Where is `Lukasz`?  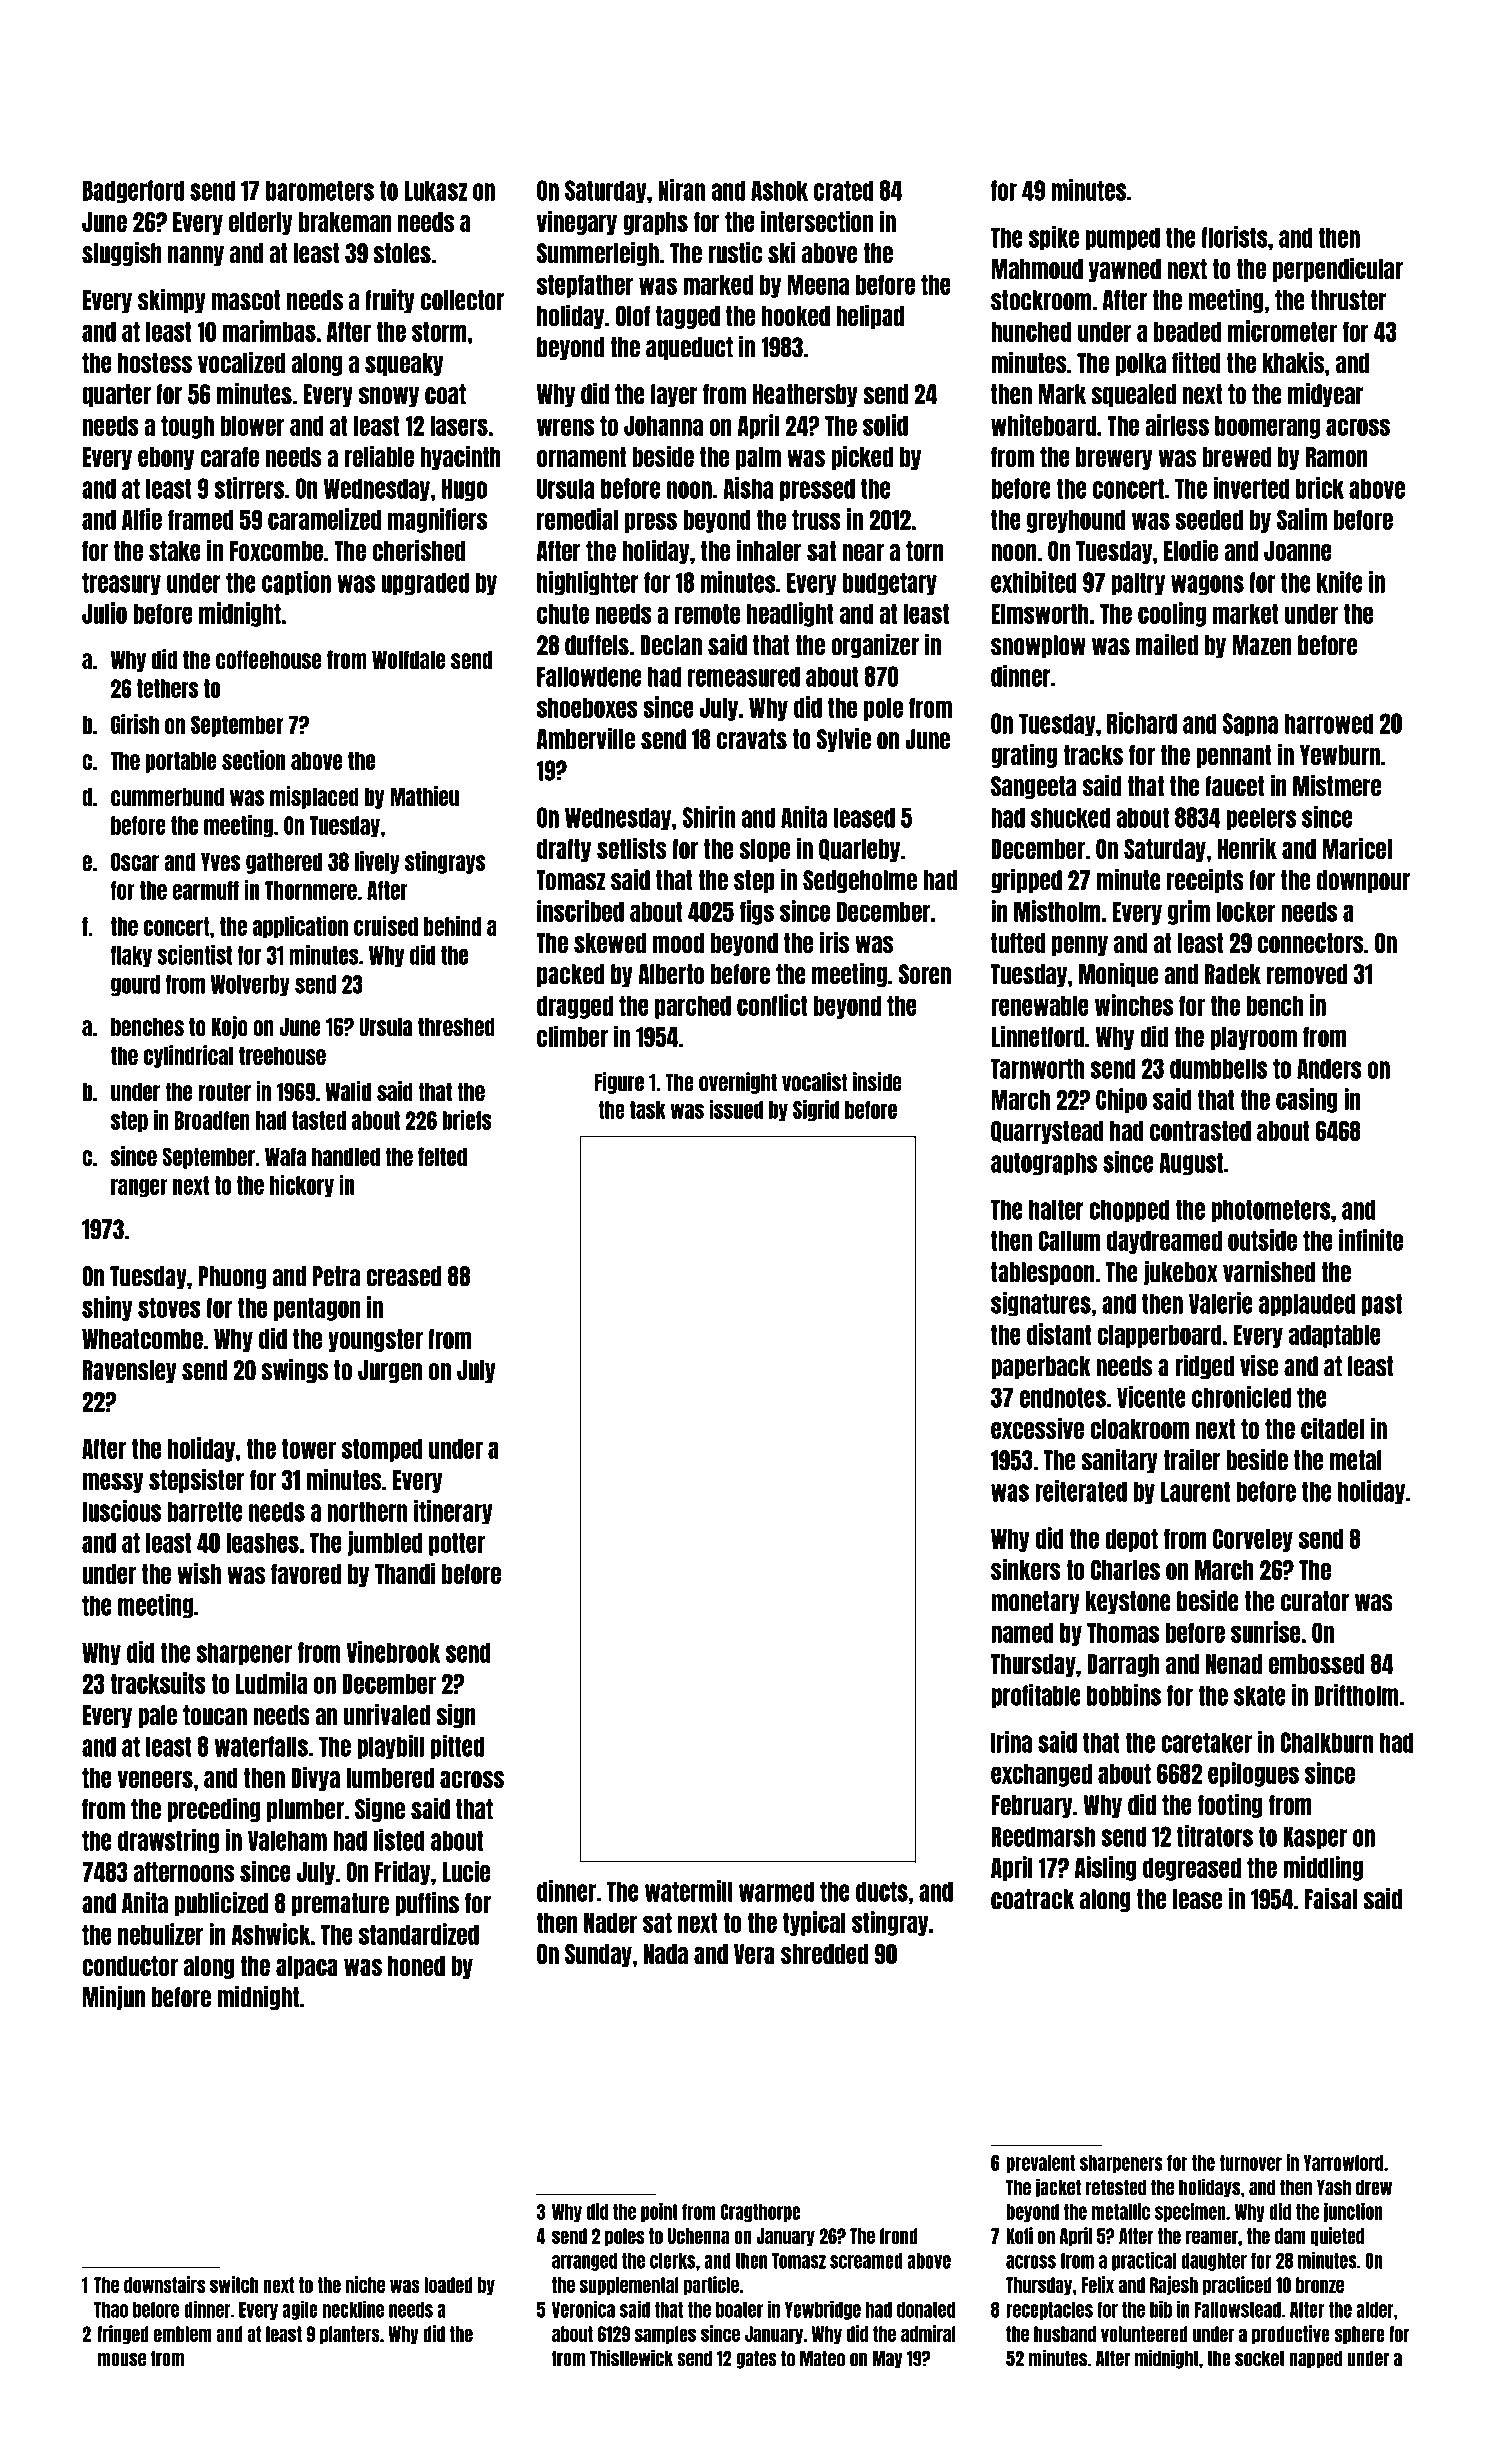
Lukasz is located at coordinates (435, 190).
